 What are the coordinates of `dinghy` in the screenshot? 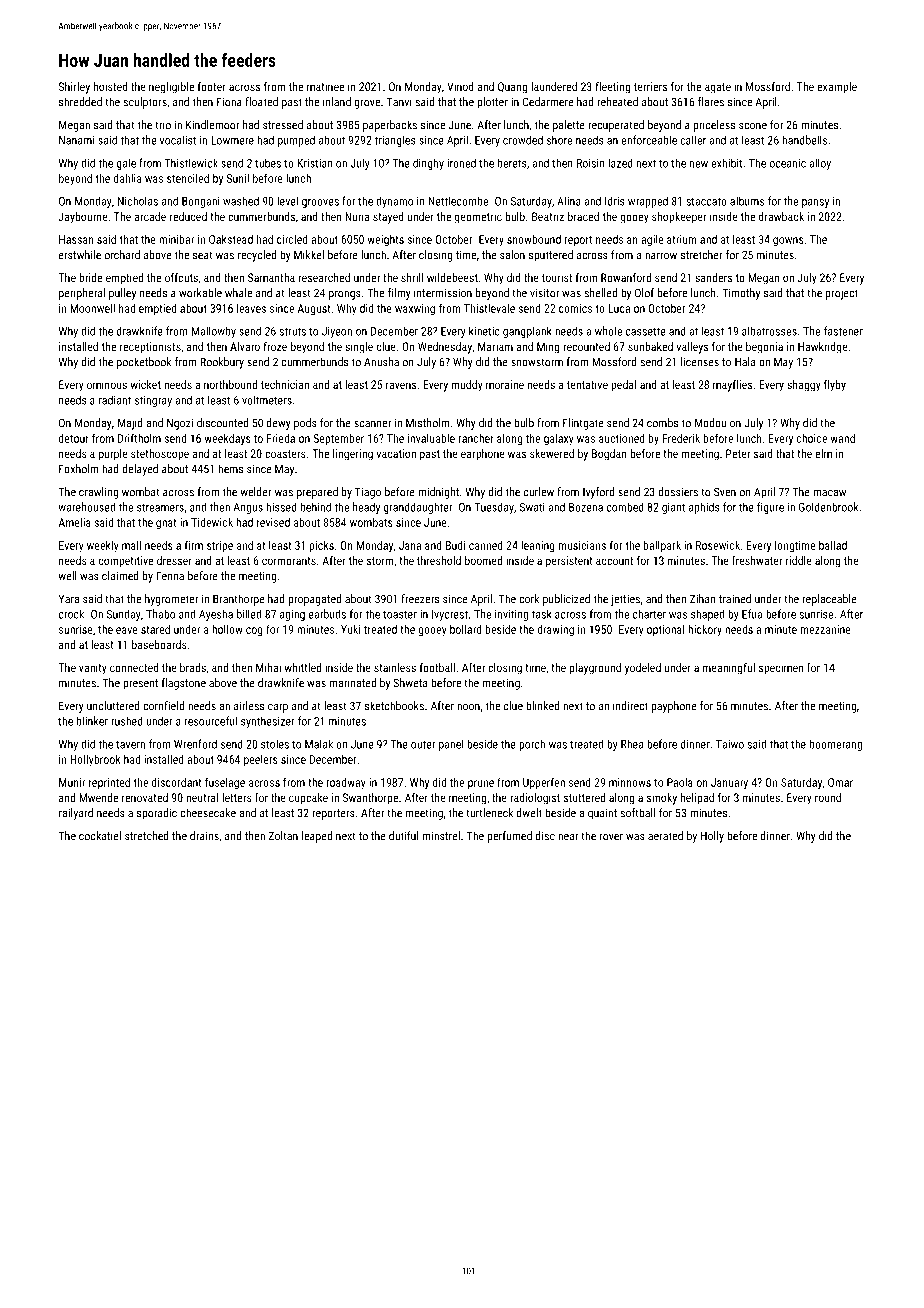 It's located at (428, 164).
